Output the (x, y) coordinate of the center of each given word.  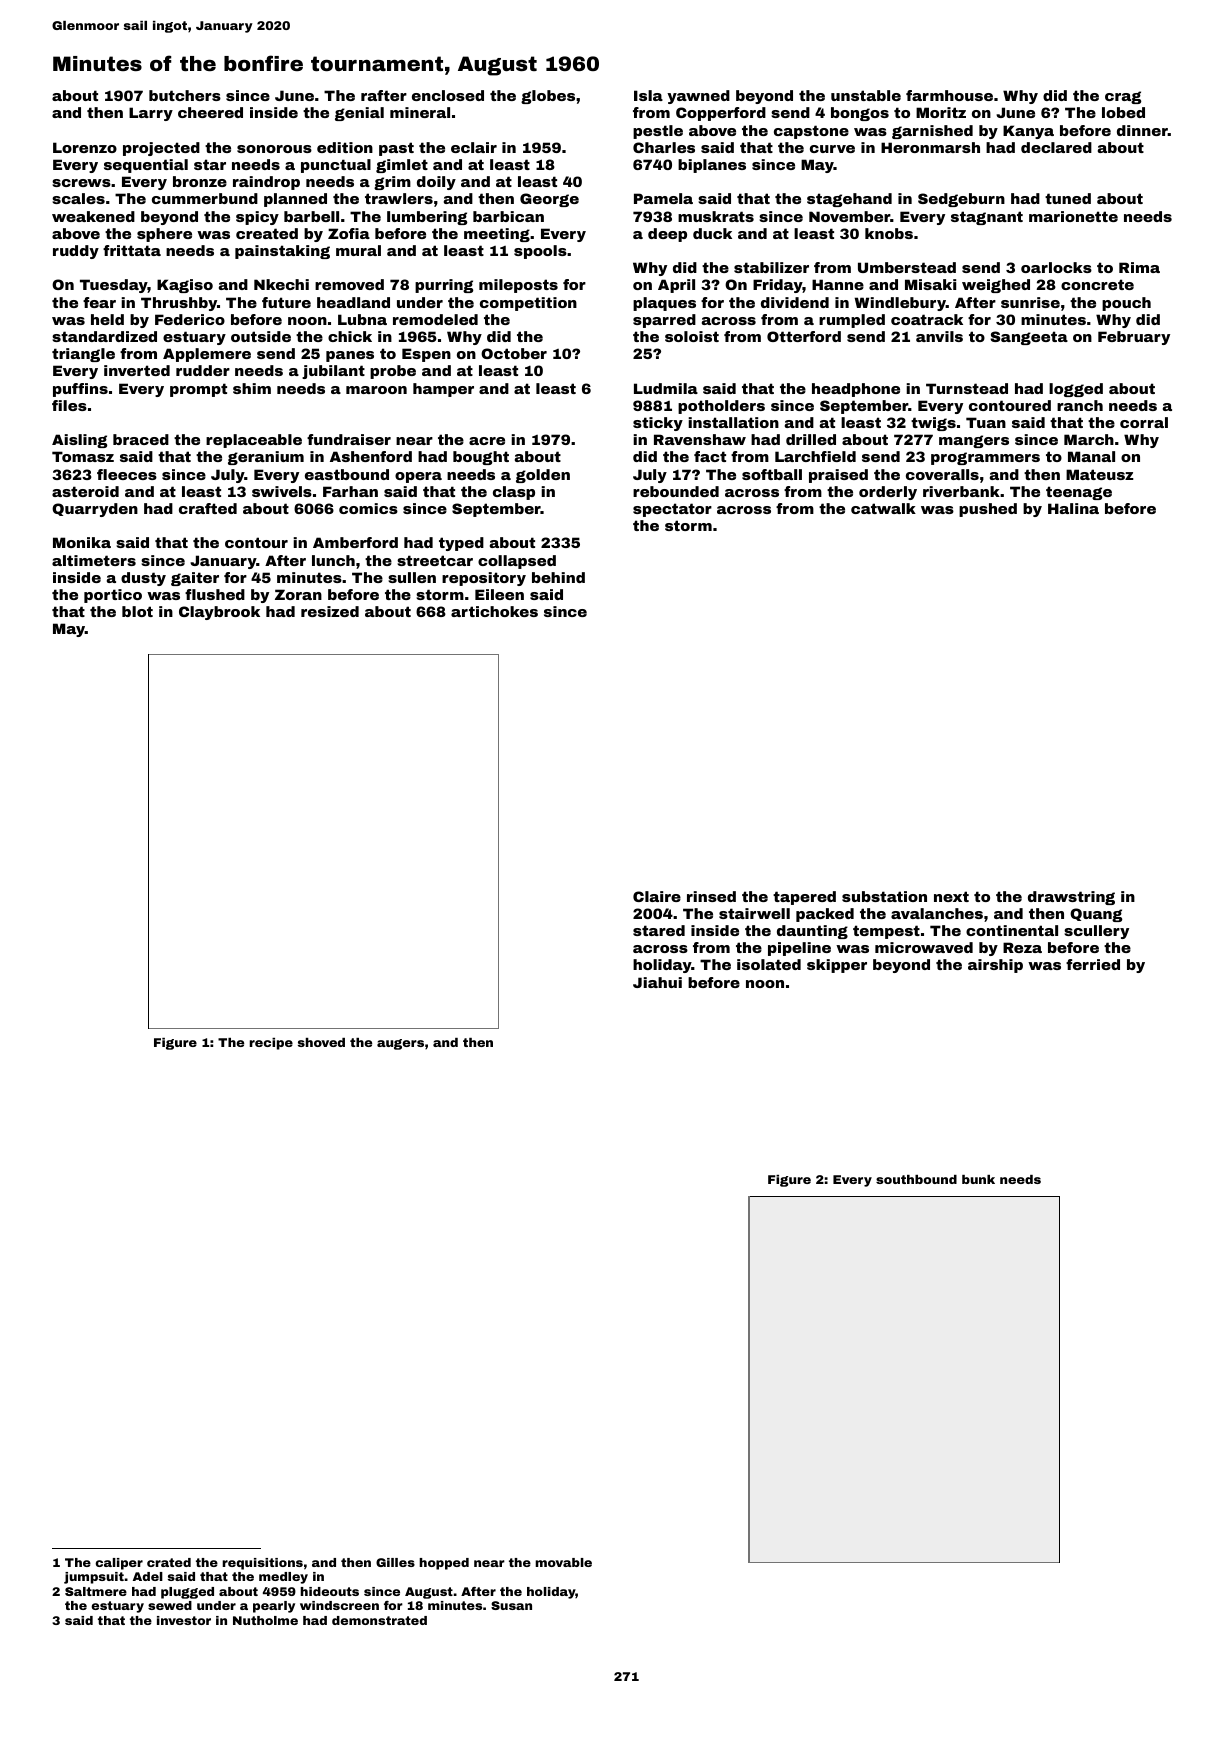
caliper (119, 1564)
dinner (1142, 130)
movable (563, 1562)
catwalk (883, 508)
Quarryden (95, 510)
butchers (185, 95)
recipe (271, 1044)
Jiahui (657, 982)
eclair (474, 147)
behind (558, 577)
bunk (978, 1179)
